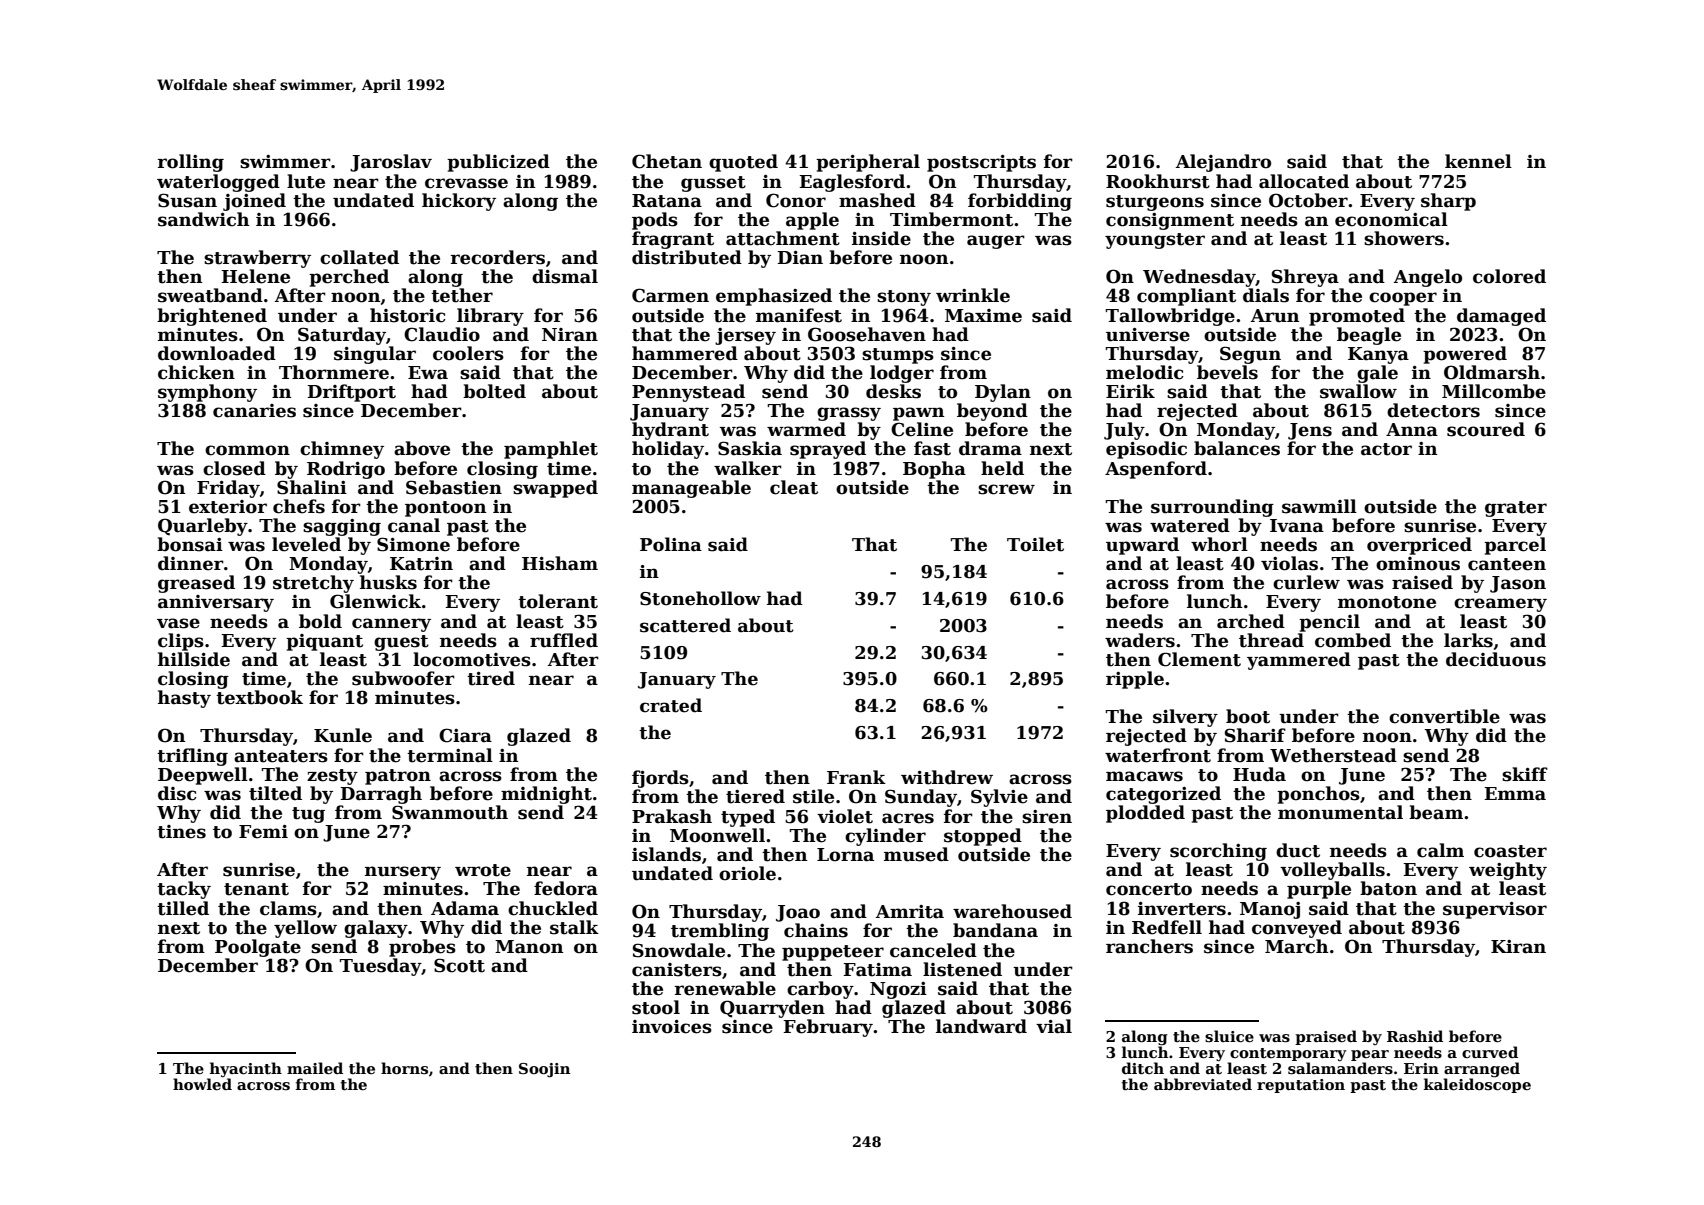 This screenshot has width=1704, height=1205. I want to click on Swanmouth, so click(450, 812).
